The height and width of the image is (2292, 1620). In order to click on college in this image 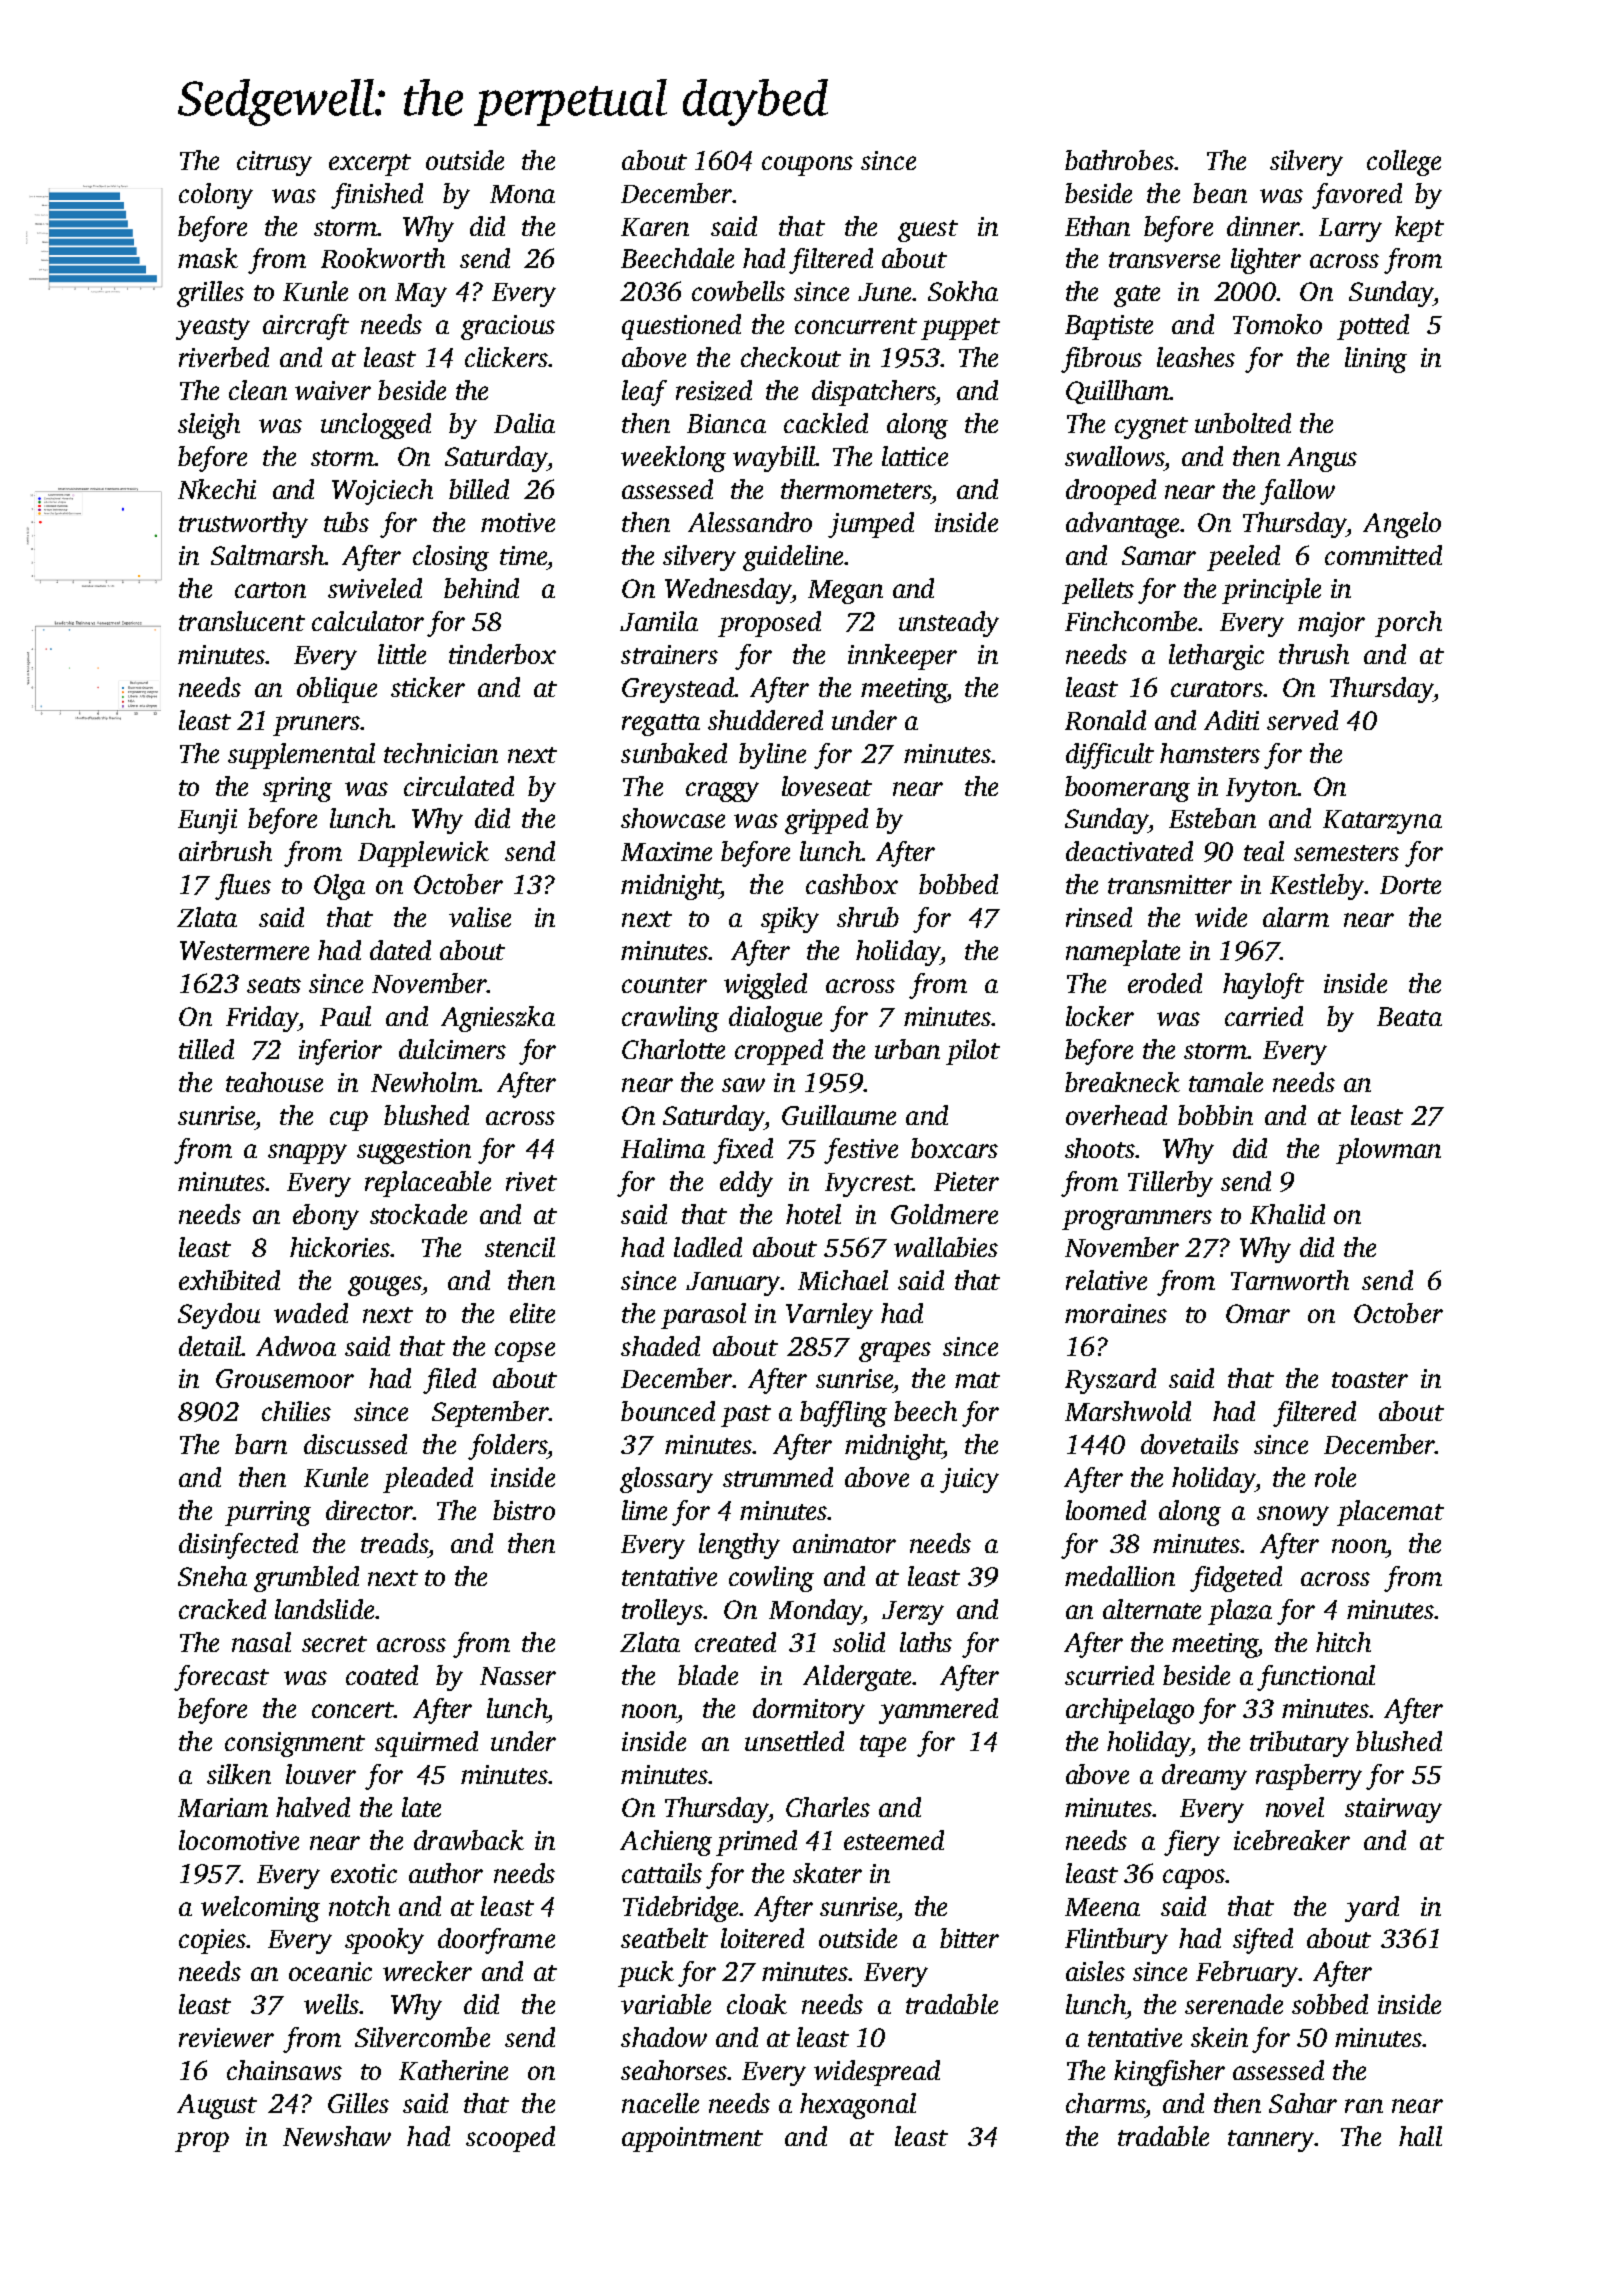, I will do `click(1404, 163)`.
